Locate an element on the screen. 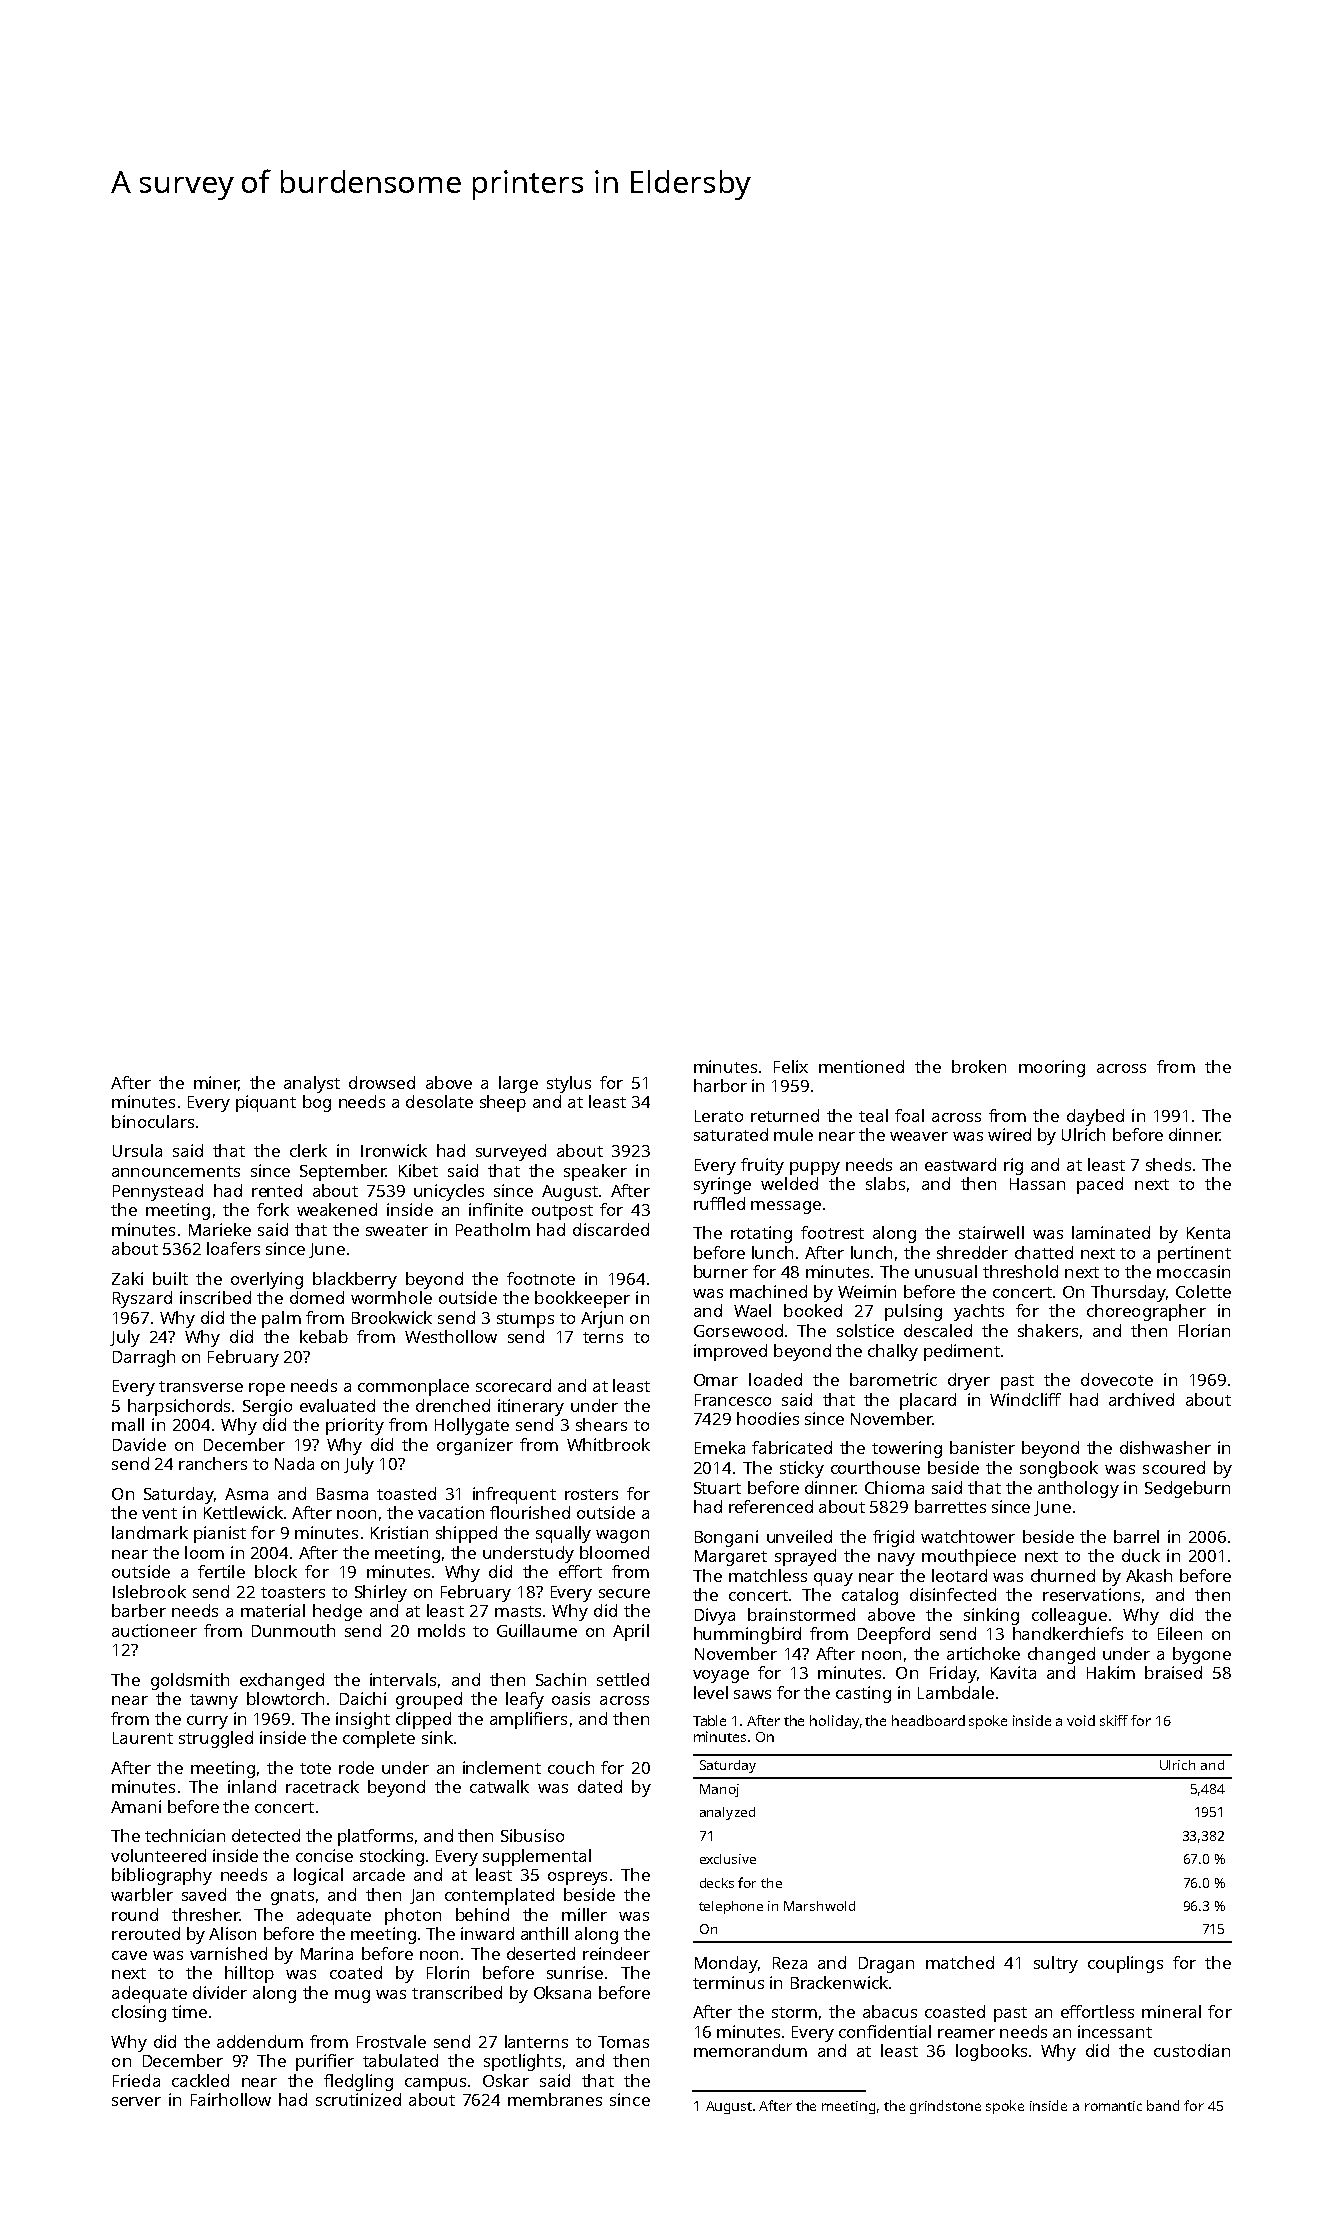 Image resolution: width=1343 pixels, height=2213 pixels. couplings is located at coordinates (1125, 1964).
